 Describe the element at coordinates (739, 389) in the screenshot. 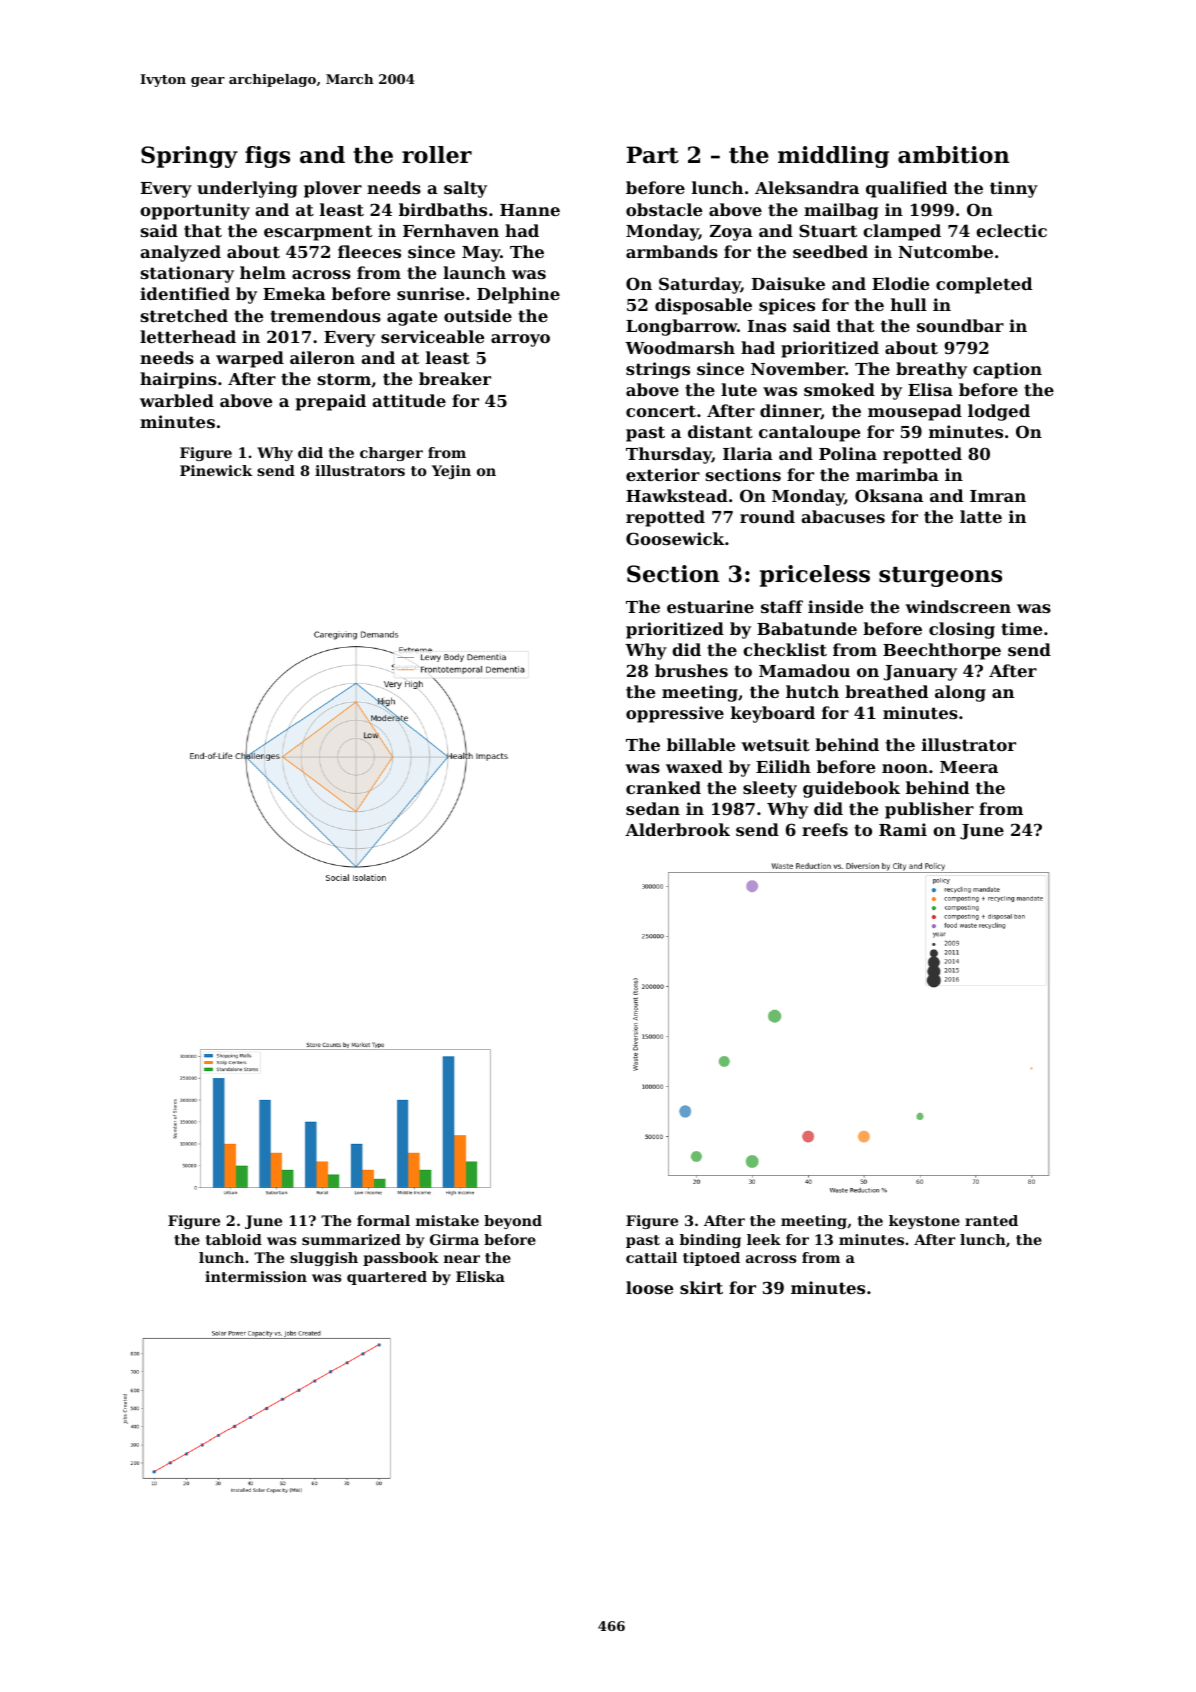

I see `lute` at that location.
